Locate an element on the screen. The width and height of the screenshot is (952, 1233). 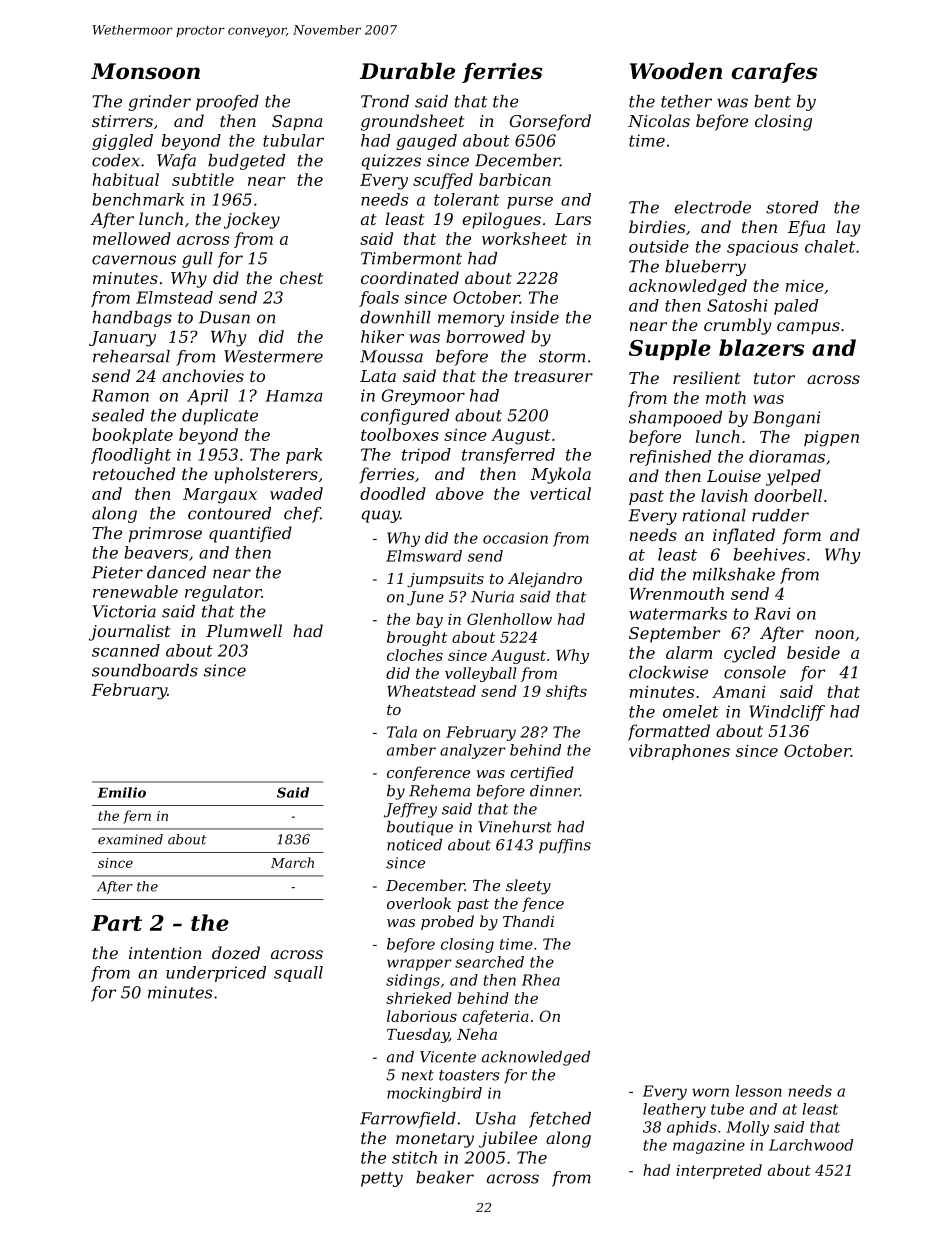
Windcliff is located at coordinates (787, 713).
